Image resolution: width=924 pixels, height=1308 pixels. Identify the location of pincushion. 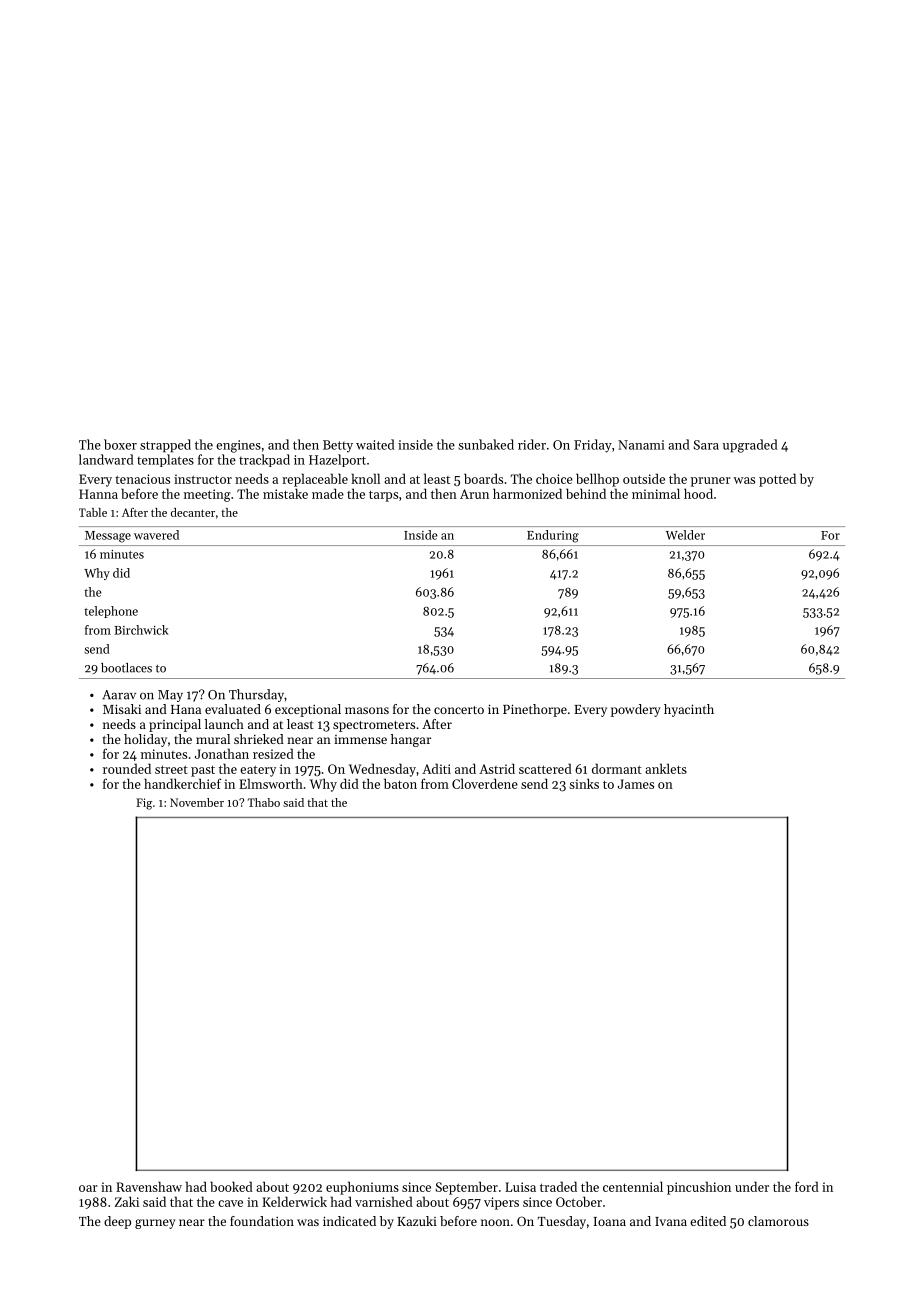
(699, 1188).
